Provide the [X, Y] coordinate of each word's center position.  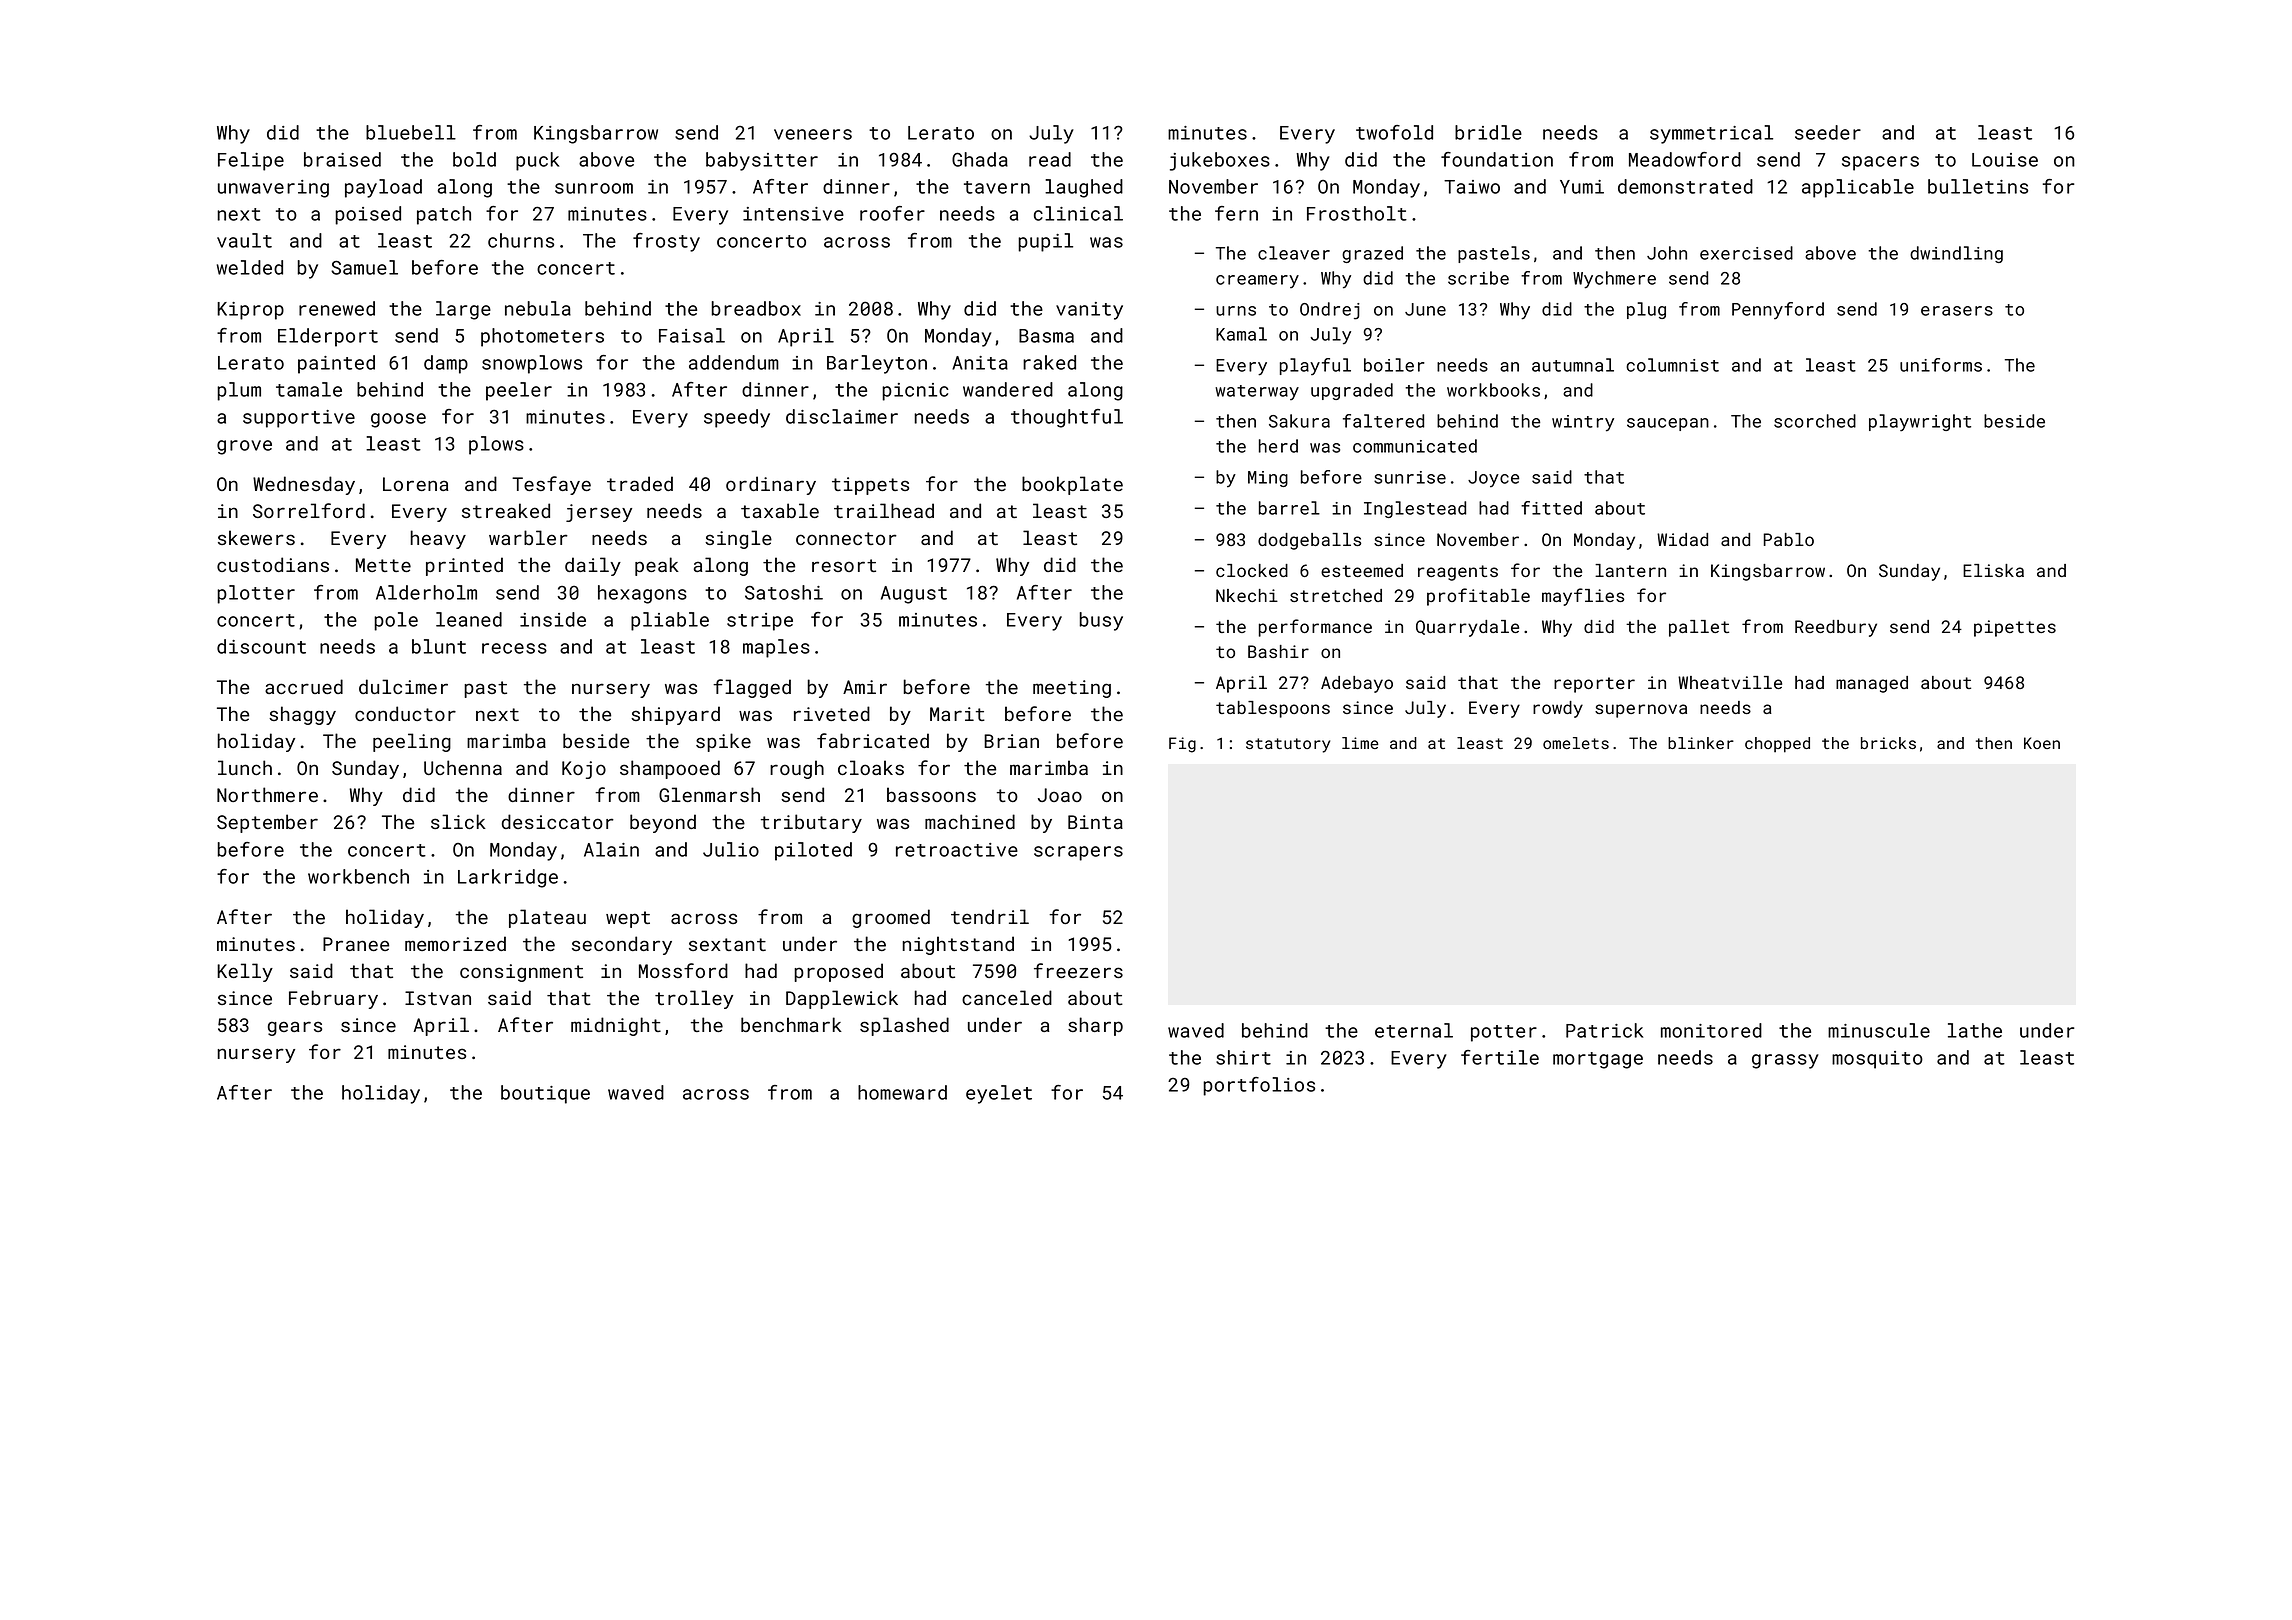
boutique [545, 1094]
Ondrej [1330, 311]
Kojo [584, 770]
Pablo [1788, 539]
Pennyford [1778, 310]
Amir [865, 687]
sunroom [594, 188]
